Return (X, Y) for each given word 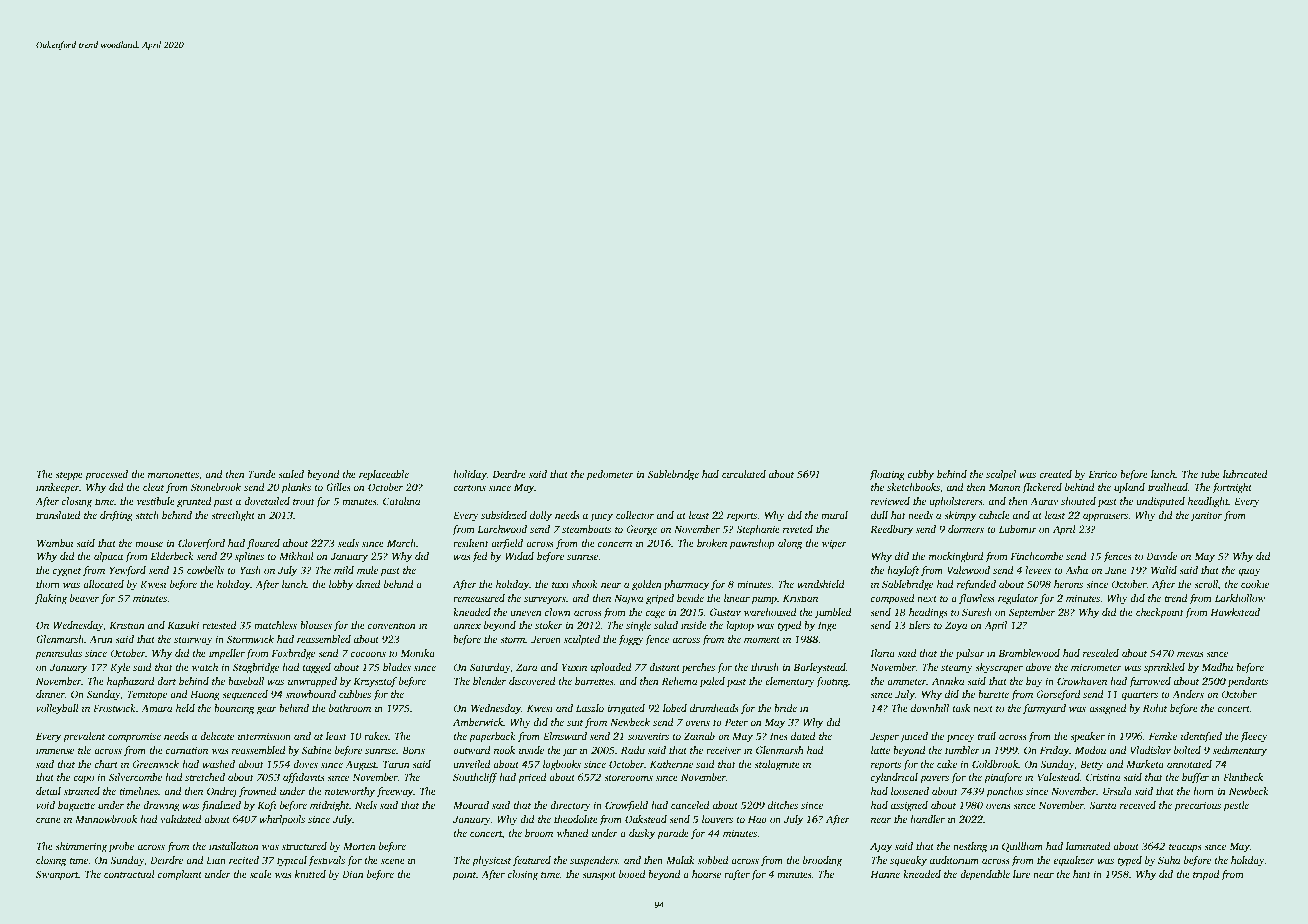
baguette (76, 806)
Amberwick (478, 722)
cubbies (355, 694)
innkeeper (57, 488)
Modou (1090, 750)
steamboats (586, 529)
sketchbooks (913, 487)
